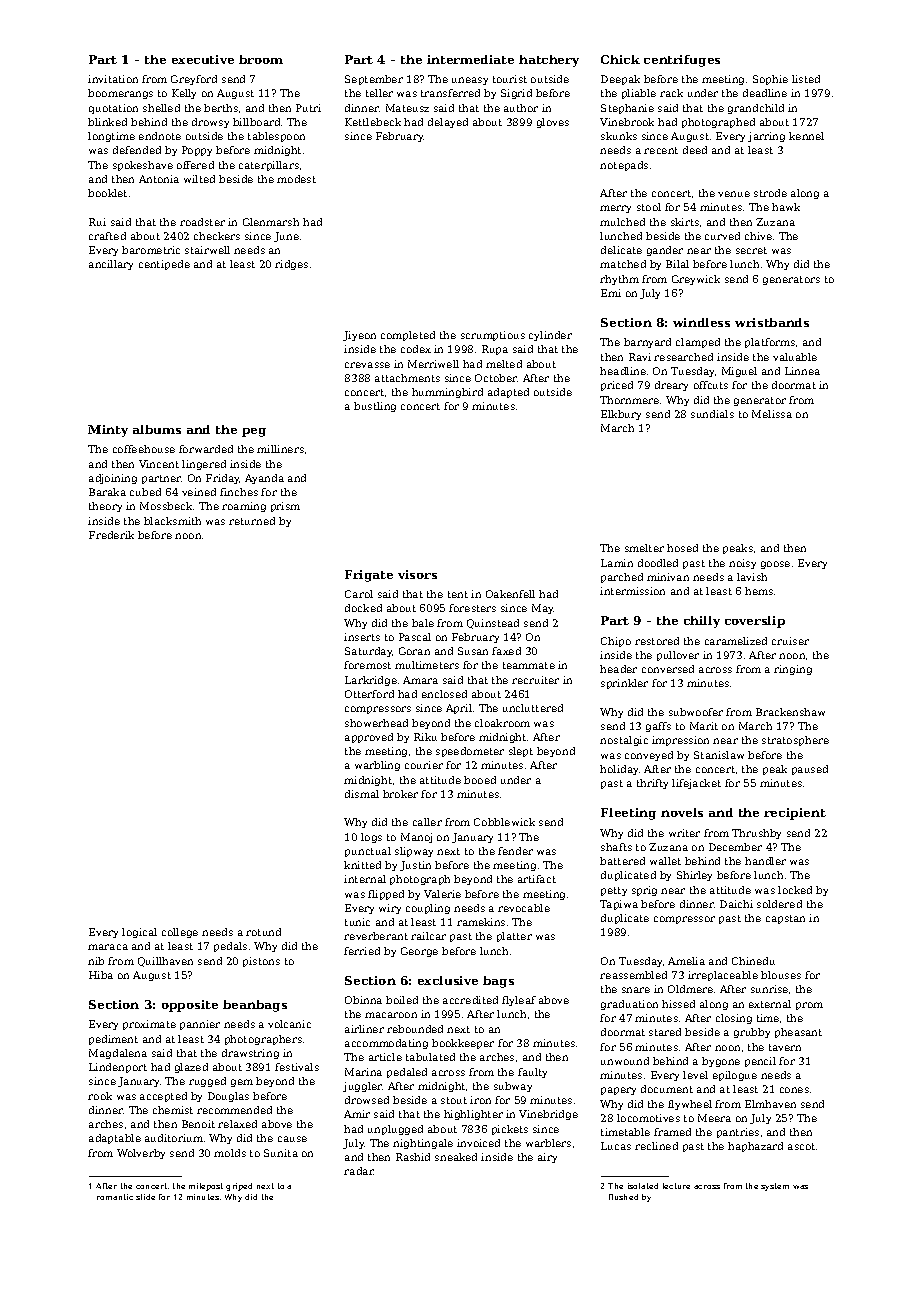  What do you see at coordinates (261, 59) in the screenshot?
I see `broom` at bounding box center [261, 59].
